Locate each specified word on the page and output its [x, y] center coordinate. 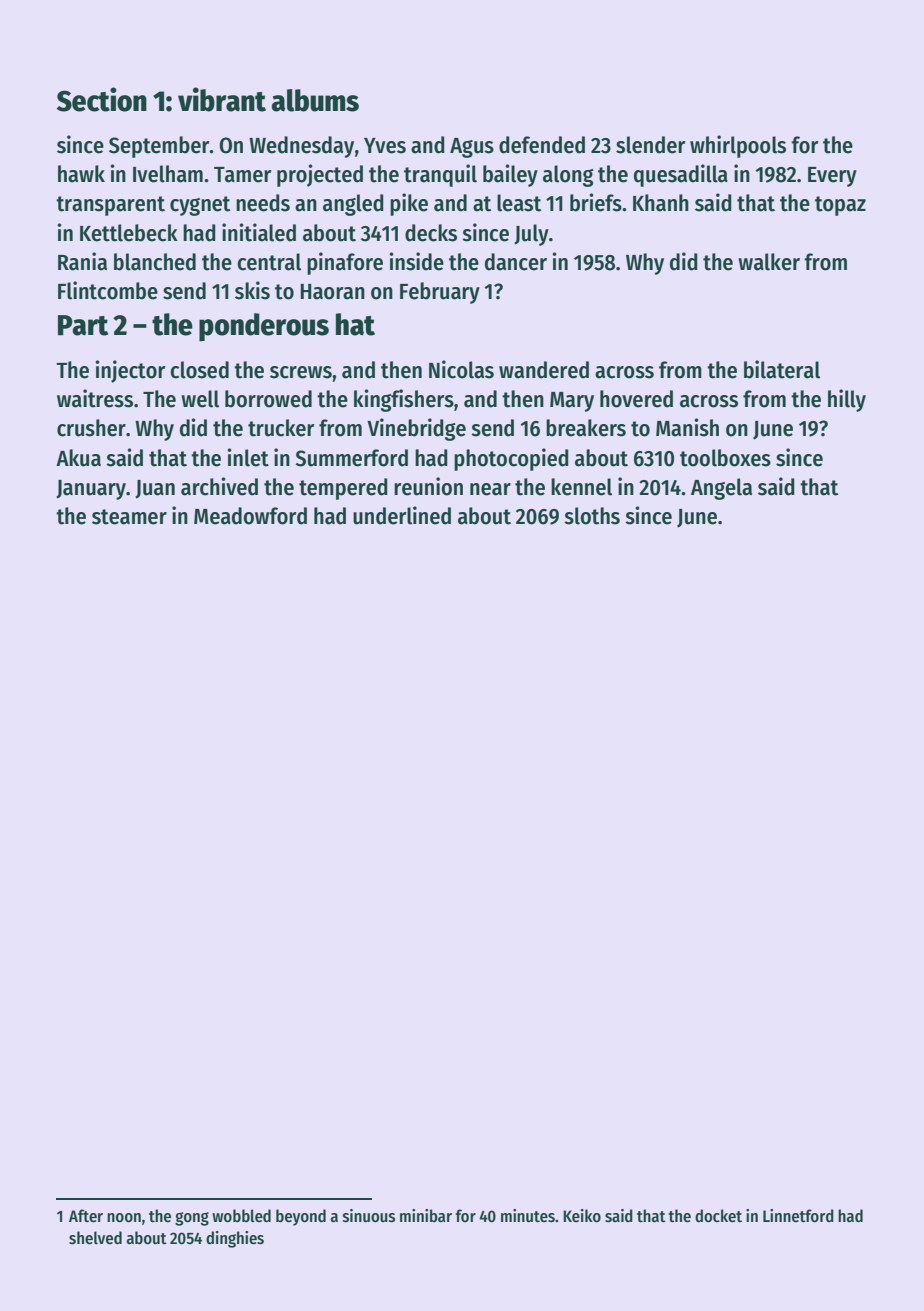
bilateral [782, 369]
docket [718, 1216]
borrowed [268, 399]
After [86, 1216]
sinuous [369, 1216]
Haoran [332, 292]
